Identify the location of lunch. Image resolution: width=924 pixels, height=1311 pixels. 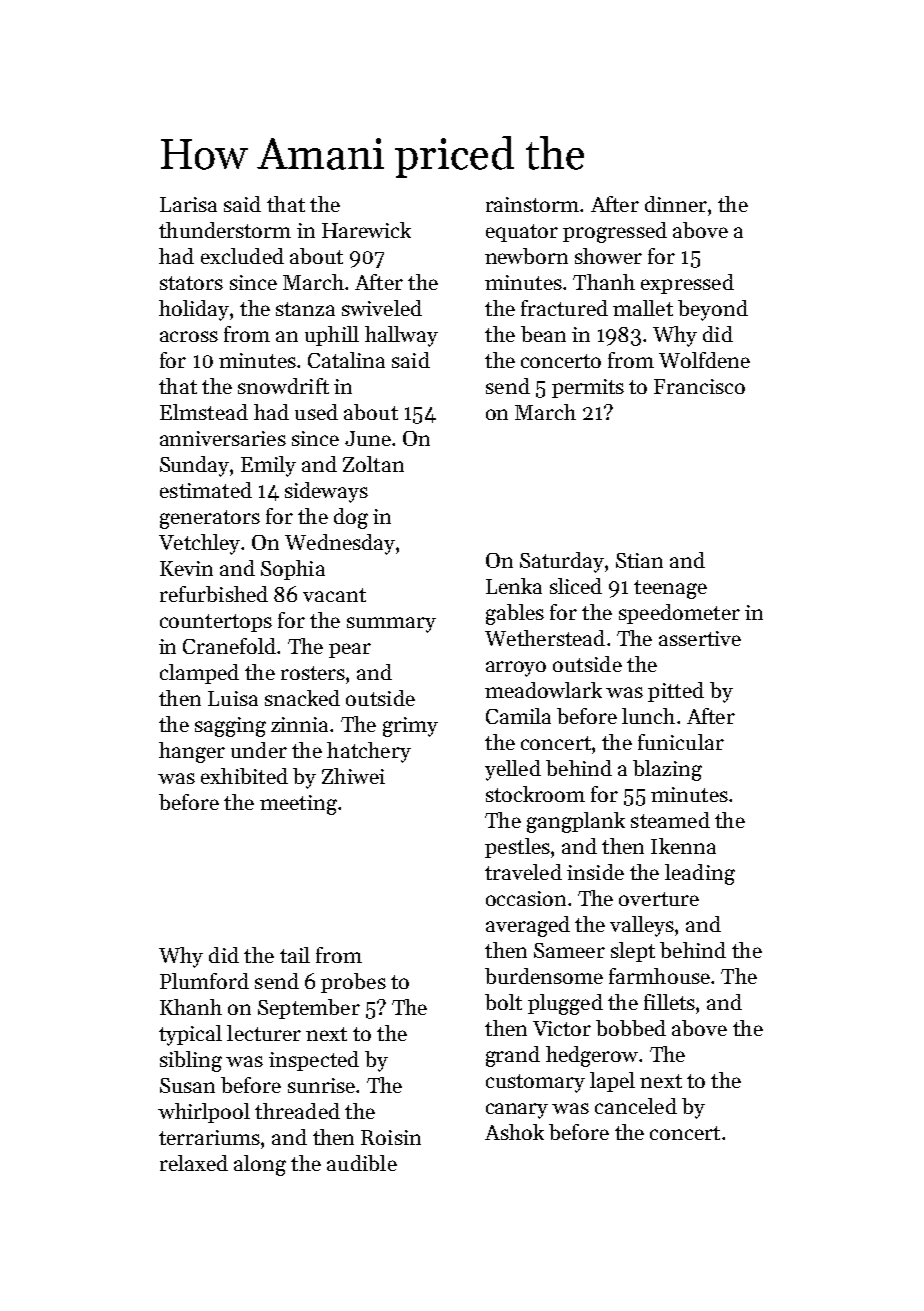
(648, 716).
